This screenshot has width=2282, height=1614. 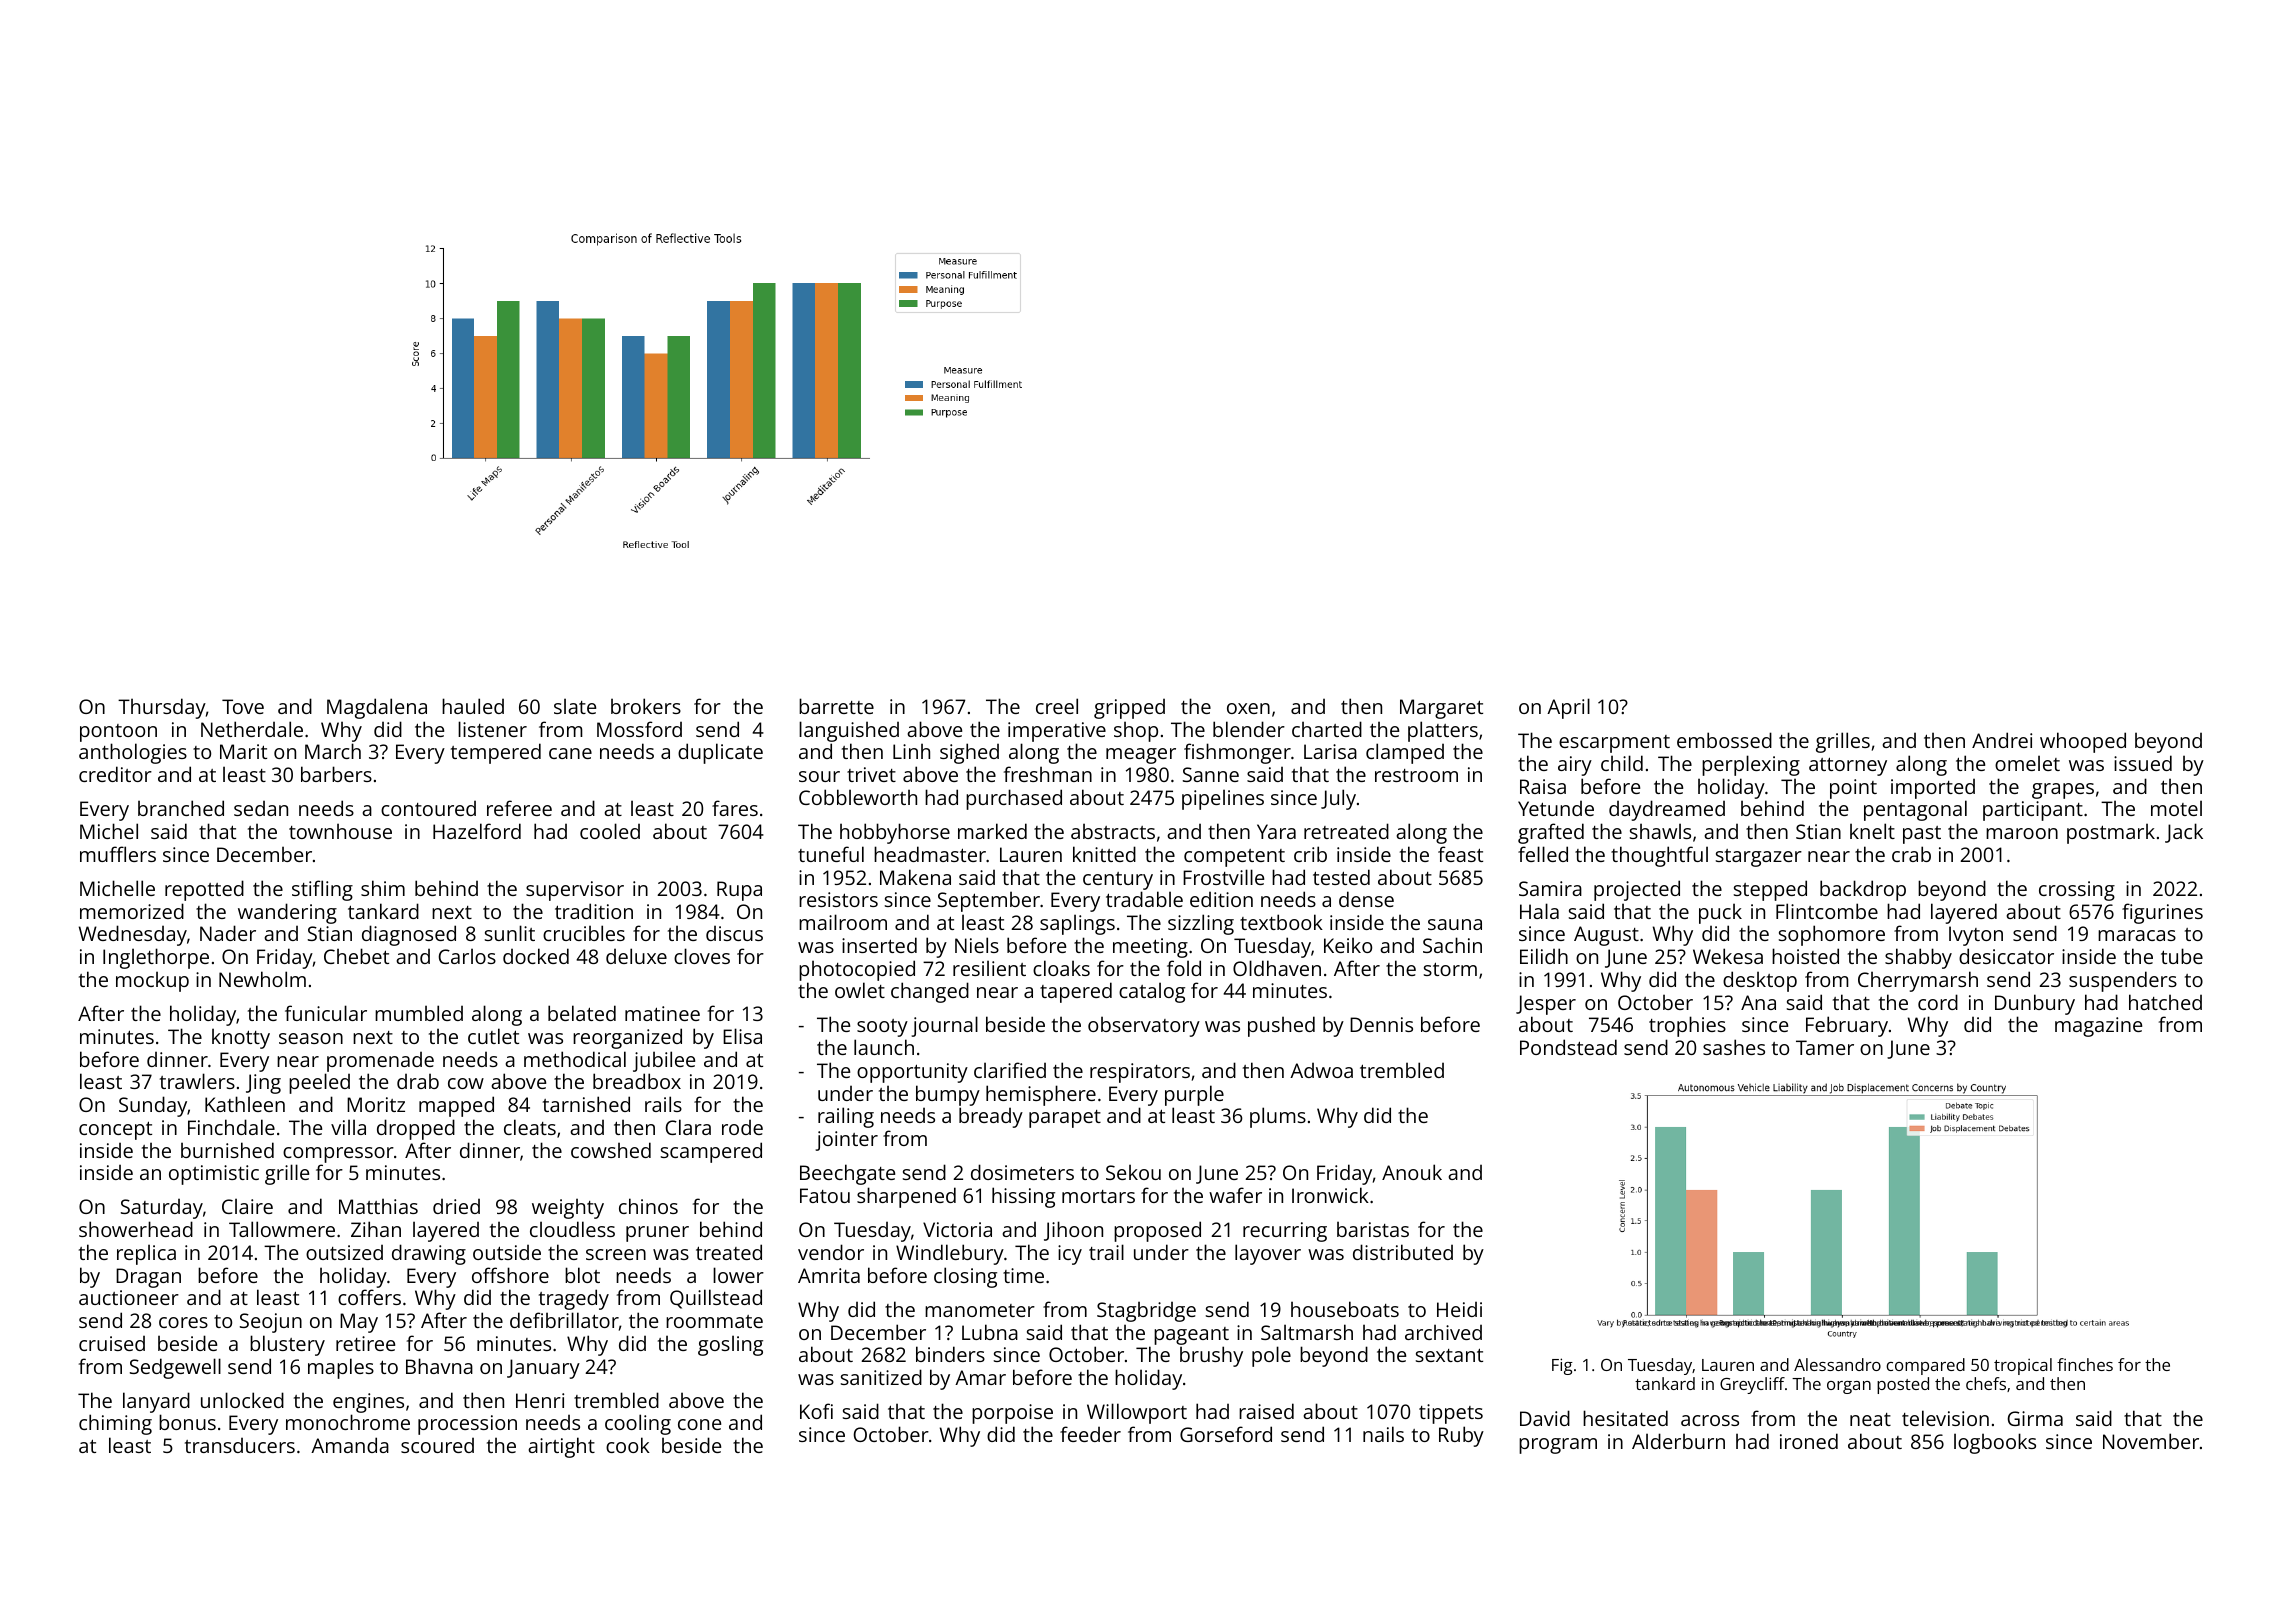 I want to click on Sekou, so click(x=1133, y=1172).
